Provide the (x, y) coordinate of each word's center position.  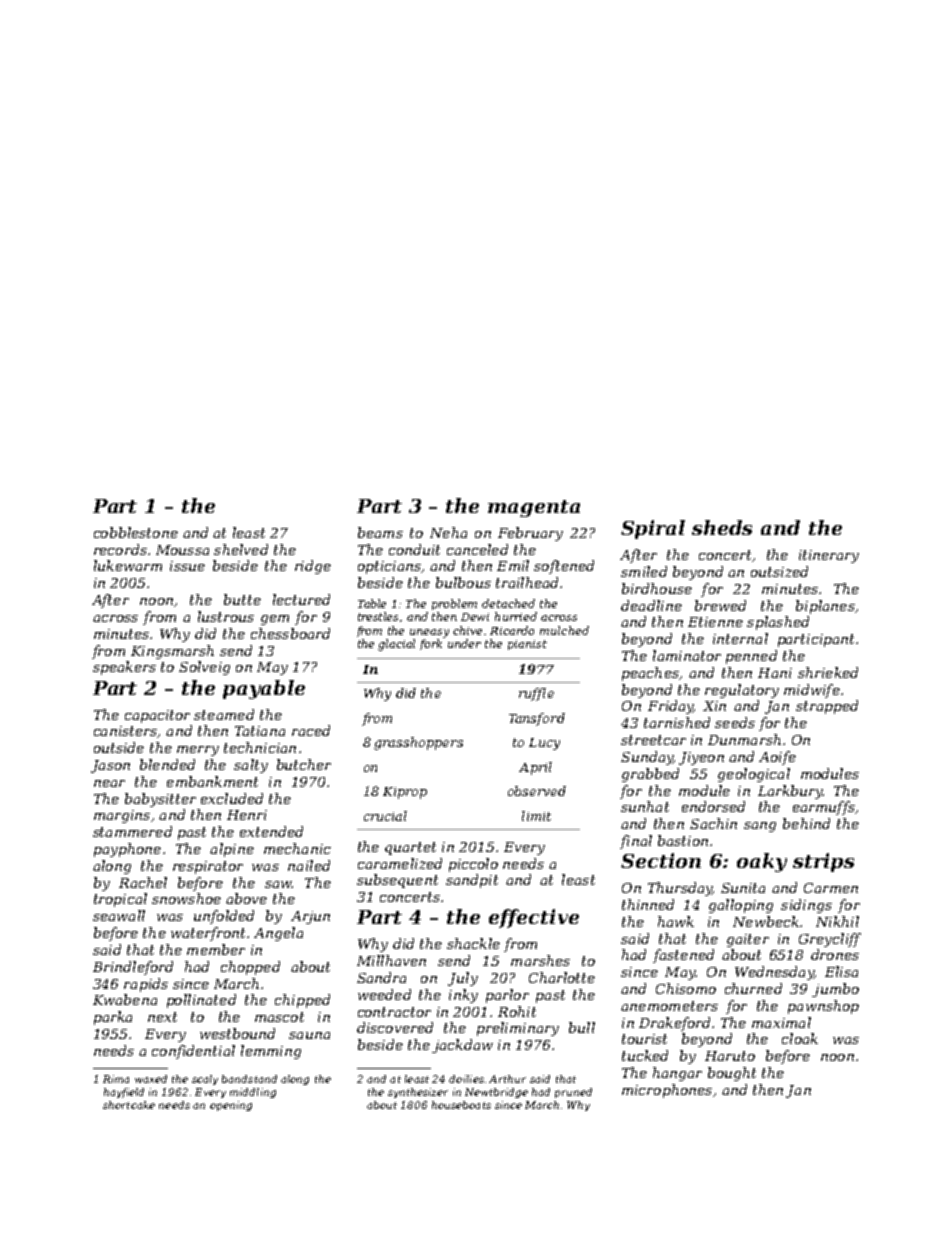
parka (113, 1018)
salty (251, 766)
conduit (414, 549)
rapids (146, 985)
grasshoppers (418, 743)
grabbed (650, 775)
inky (463, 996)
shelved (241, 549)
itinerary (829, 556)
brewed (720, 605)
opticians (389, 567)
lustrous (226, 616)
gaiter (748, 940)
